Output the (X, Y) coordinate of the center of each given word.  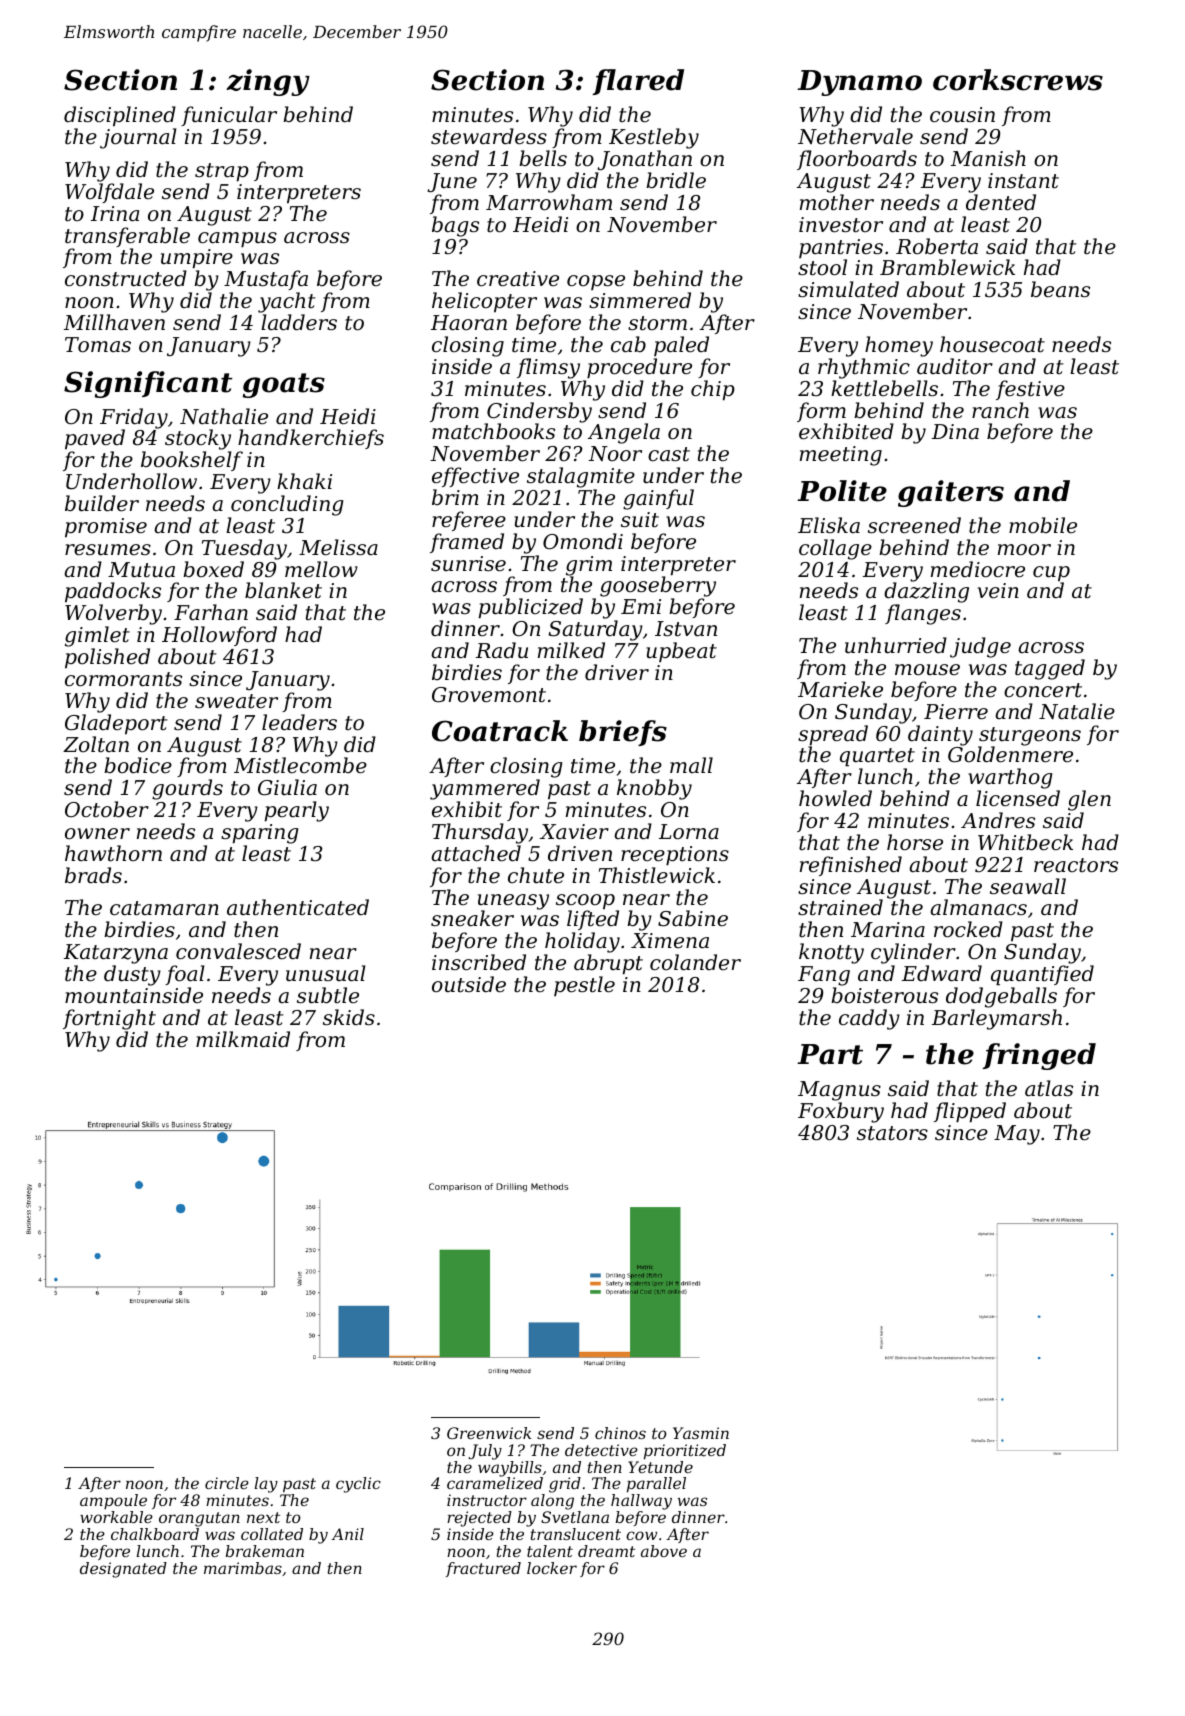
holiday (582, 942)
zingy (268, 82)
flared (638, 82)
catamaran (164, 908)
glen (1089, 800)
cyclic (358, 1485)
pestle (584, 986)
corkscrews (1018, 80)
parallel (656, 1485)
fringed (1039, 1056)
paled (681, 346)
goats (284, 385)
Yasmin (701, 1433)
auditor (955, 366)
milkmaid (243, 1039)
